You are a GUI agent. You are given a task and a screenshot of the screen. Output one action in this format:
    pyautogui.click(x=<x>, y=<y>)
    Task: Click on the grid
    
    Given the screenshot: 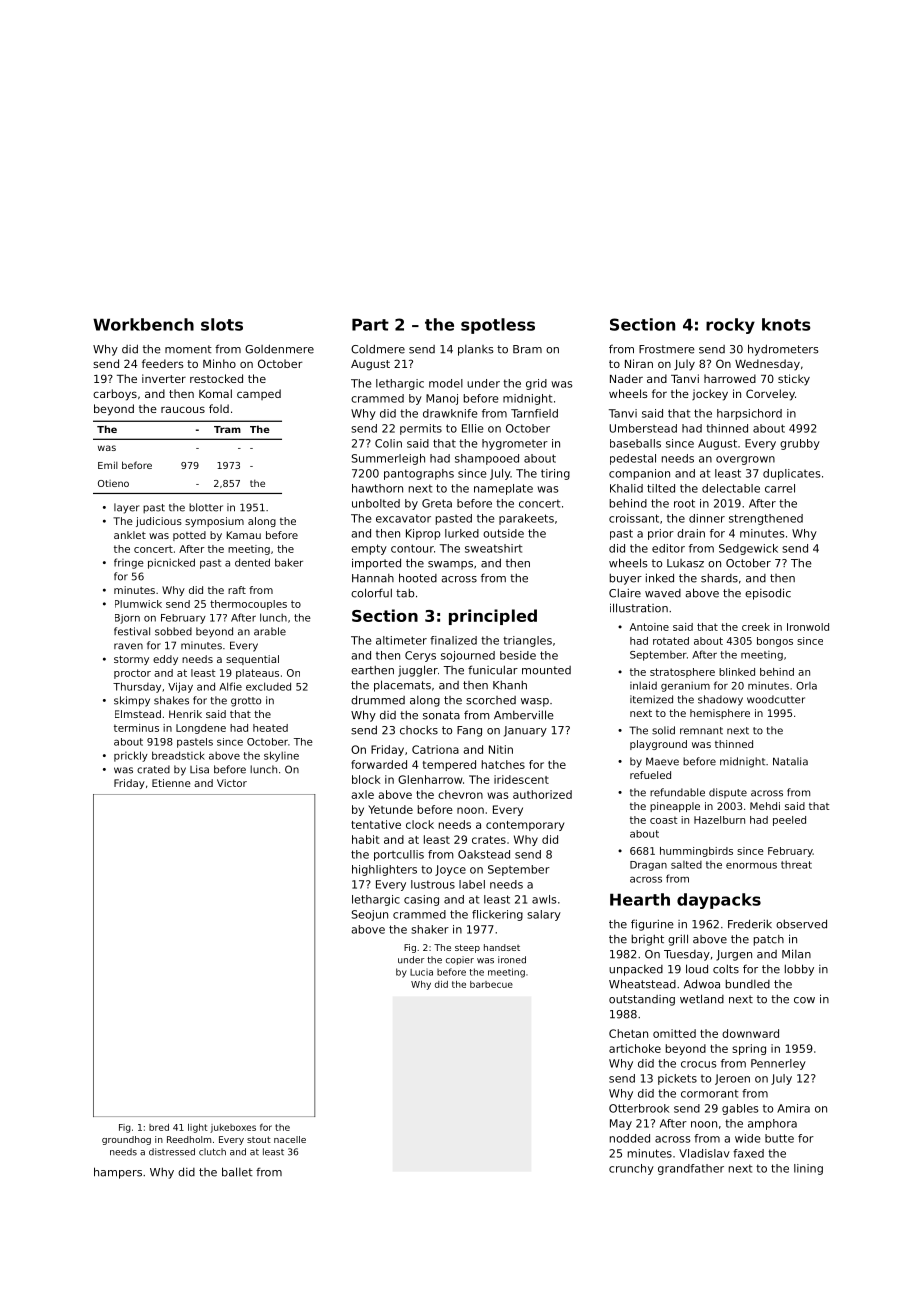 What is the action you would take?
    pyautogui.click(x=536, y=384)
